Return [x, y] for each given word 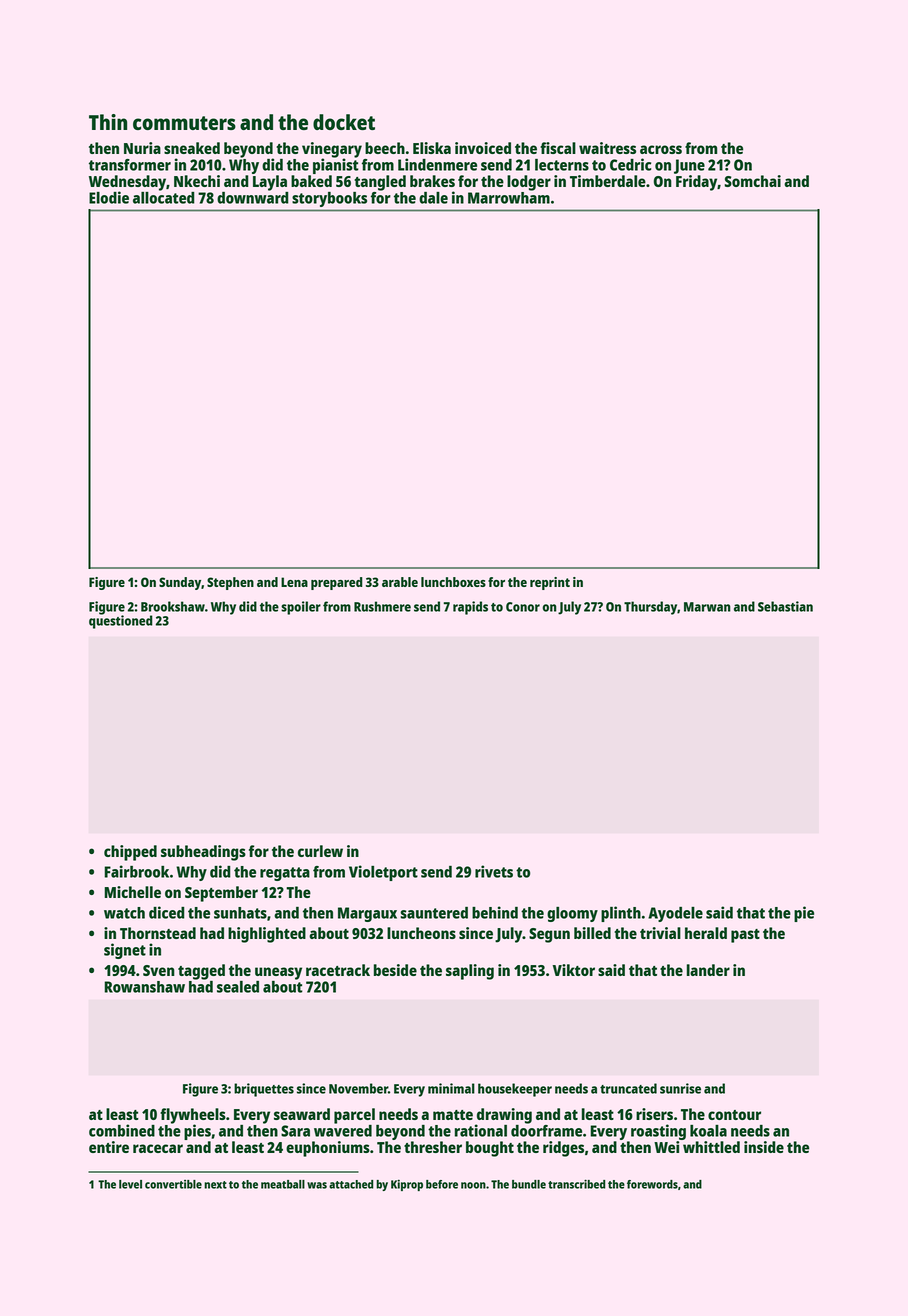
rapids [470, 608]
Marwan [707, 607]
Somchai [753, 181]
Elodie [109, 197]
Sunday [180, 583]
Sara [295, 1131]
